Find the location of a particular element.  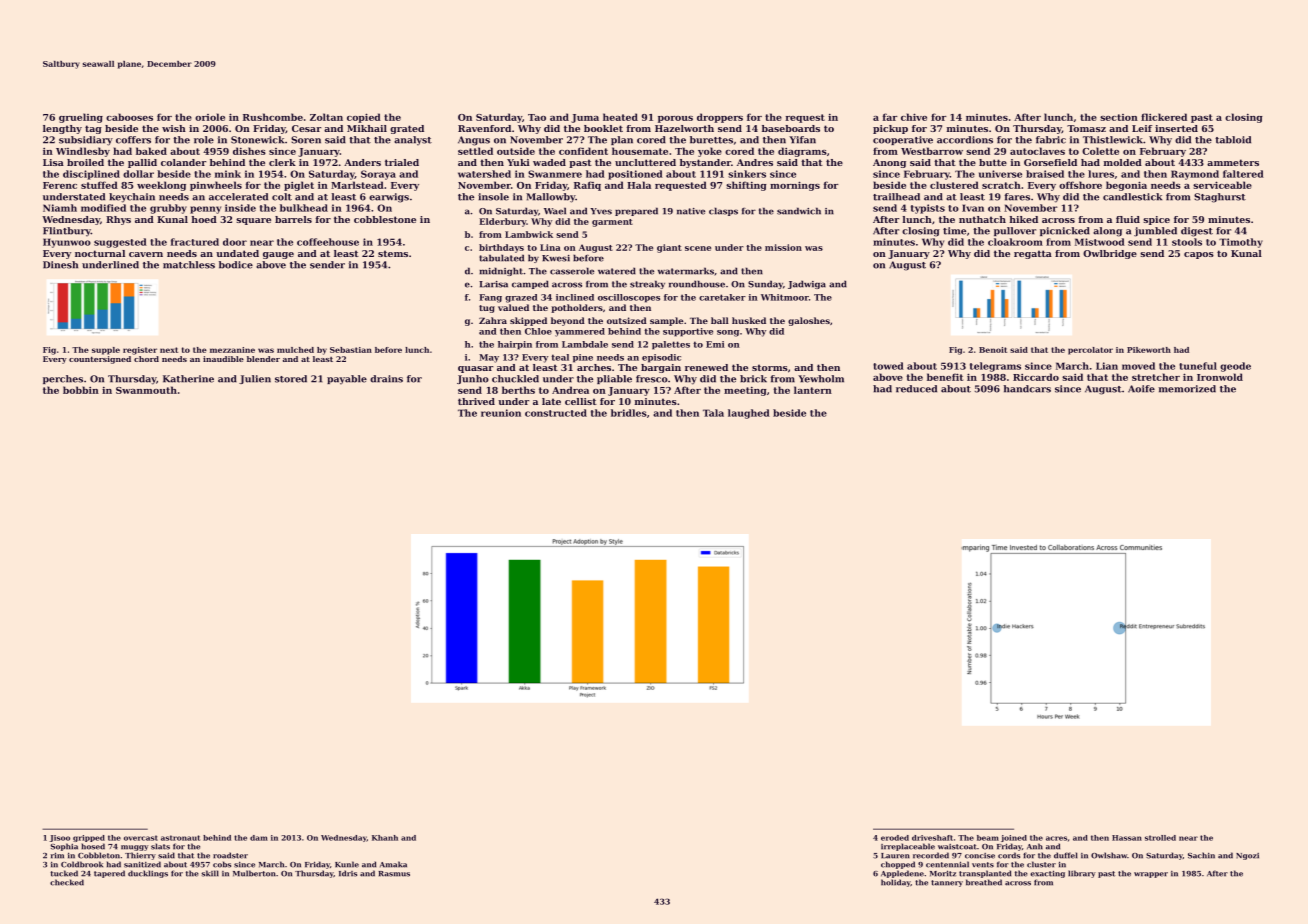

tabloid is located at coordinates (1233, 140).
